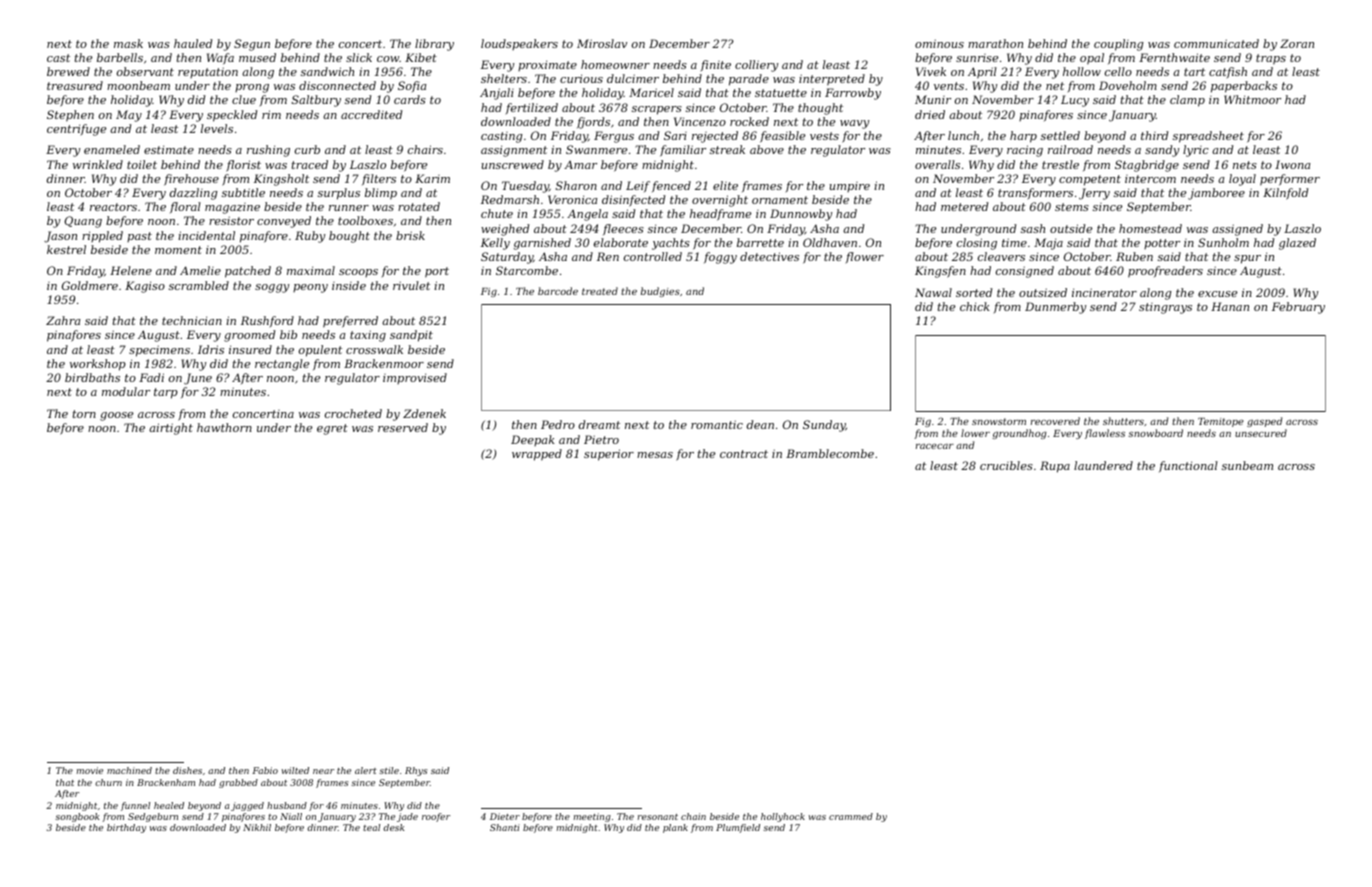 This screenshot has height=887, width=1372. I want to click on finite, so click(716, 65).
